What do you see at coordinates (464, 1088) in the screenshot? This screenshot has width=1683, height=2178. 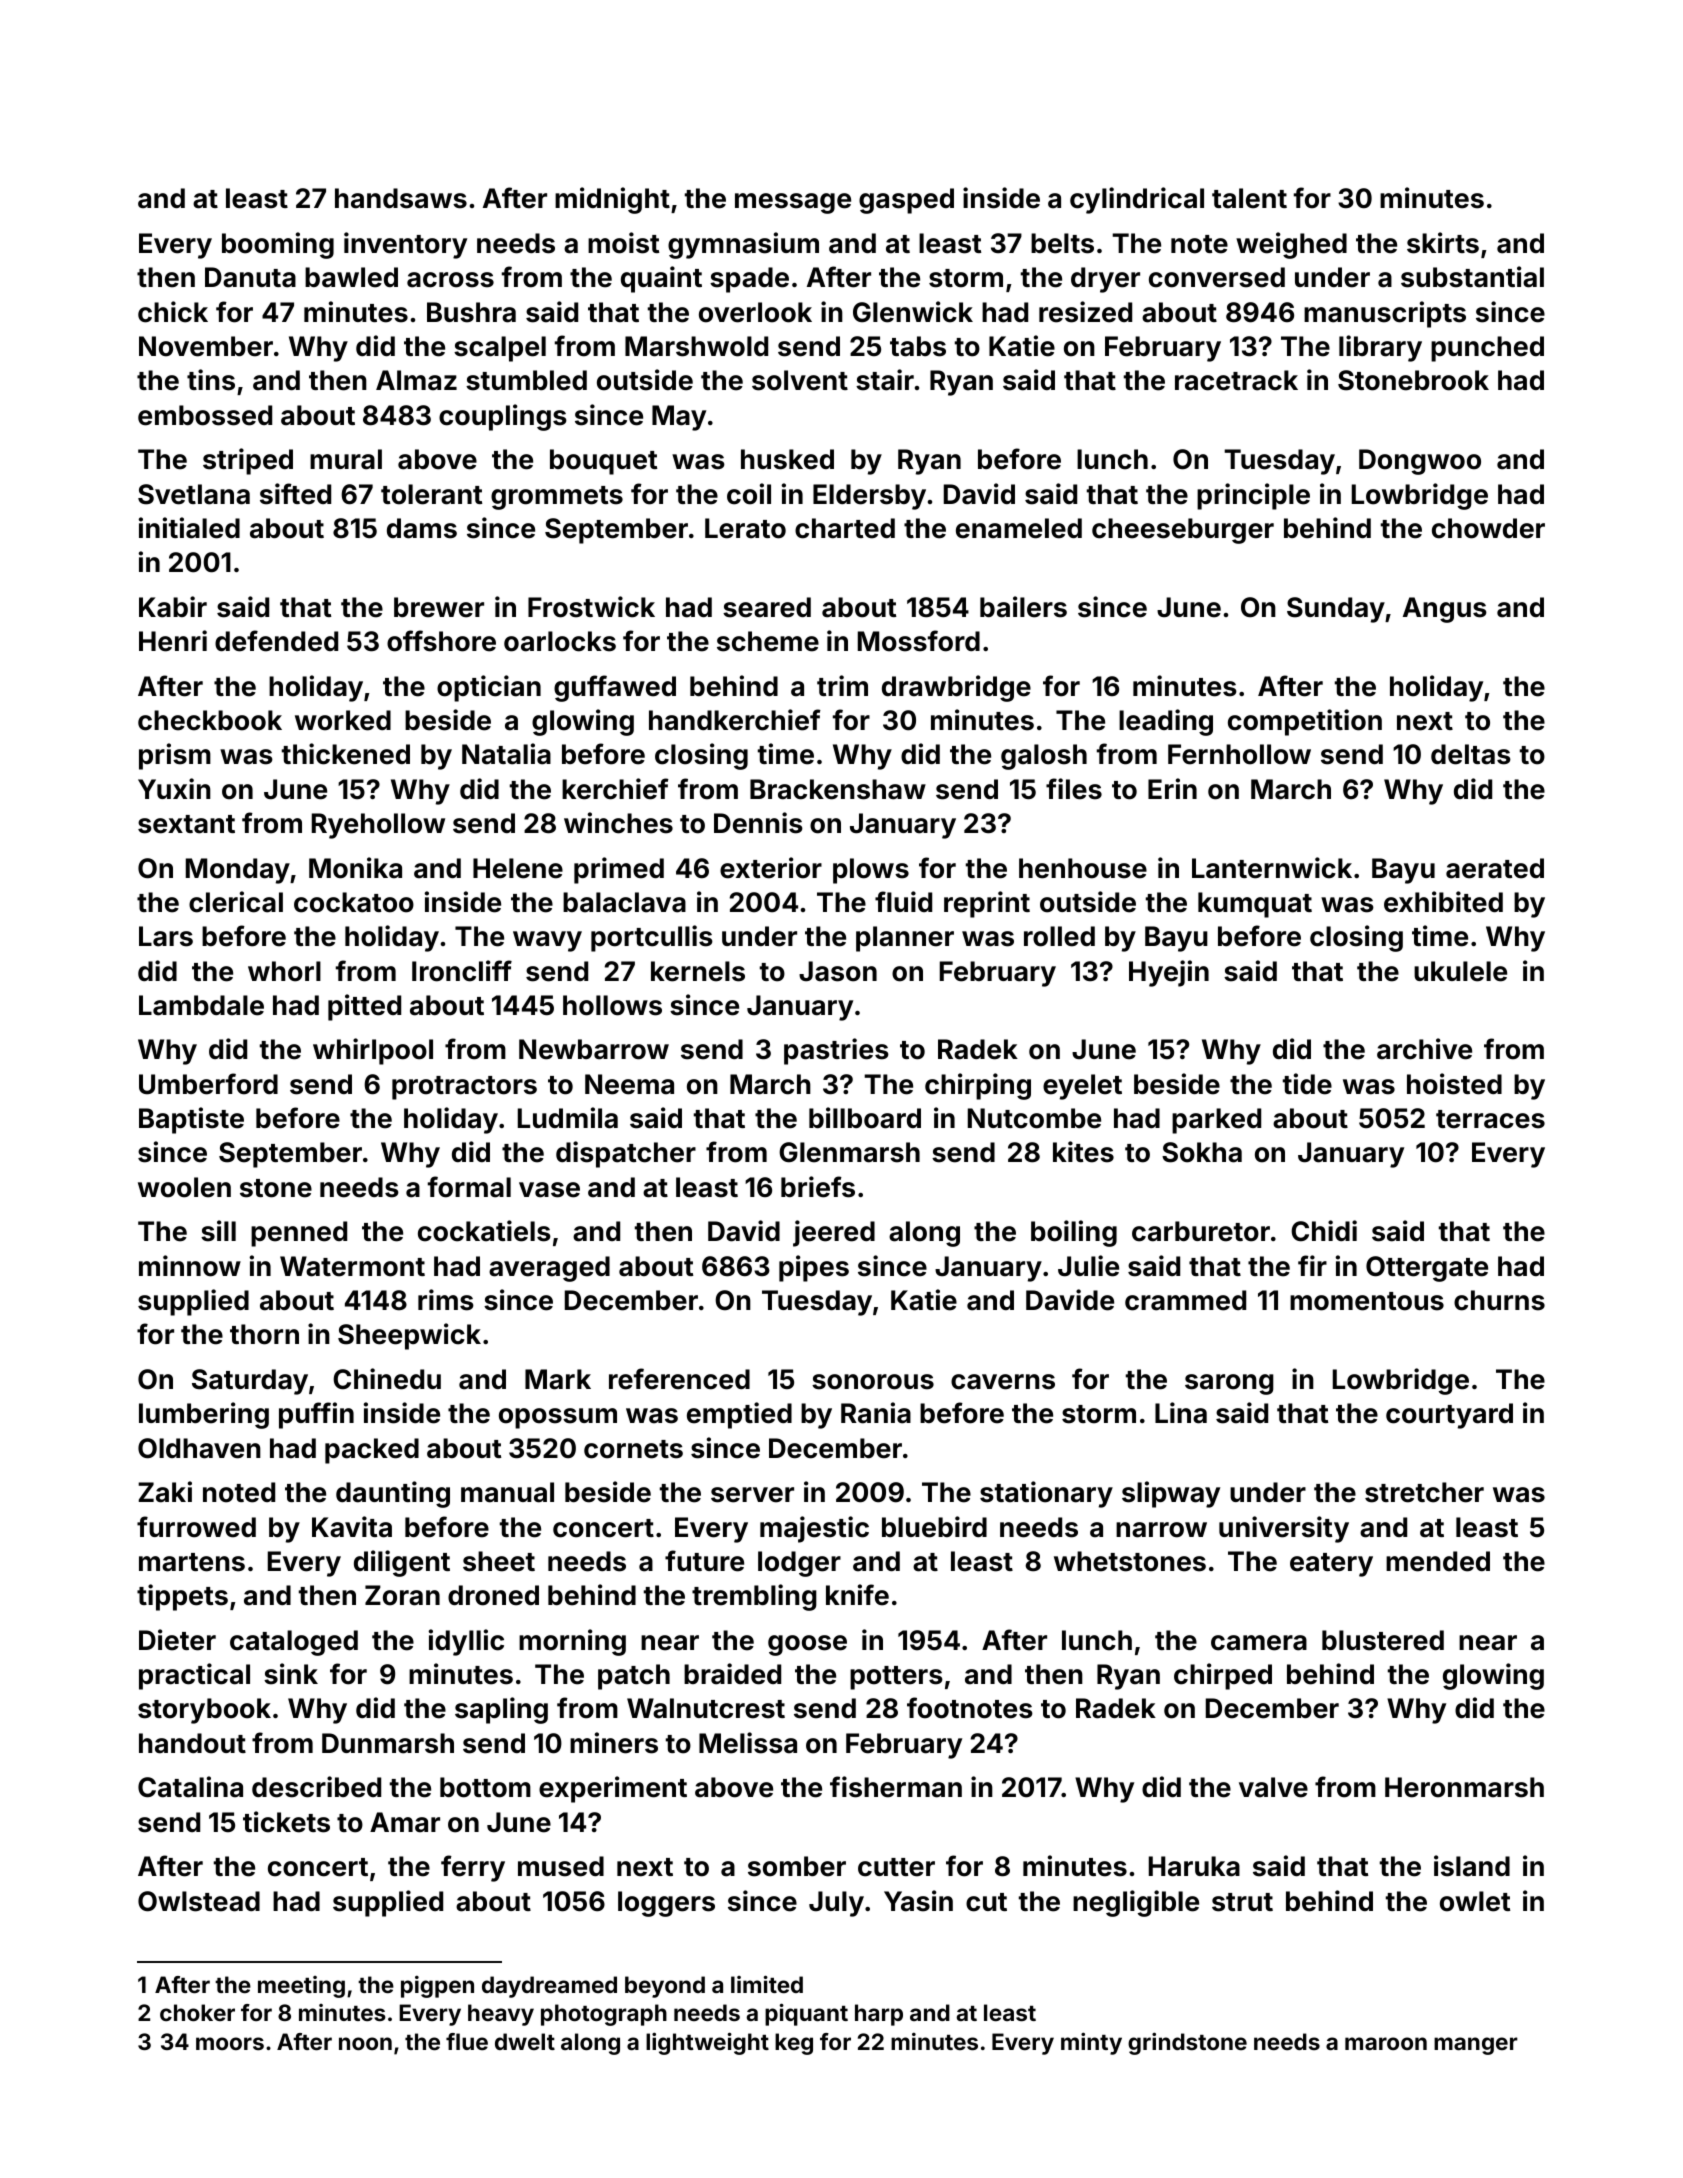 I see `protractors` at bounding box center [464, 1088].
